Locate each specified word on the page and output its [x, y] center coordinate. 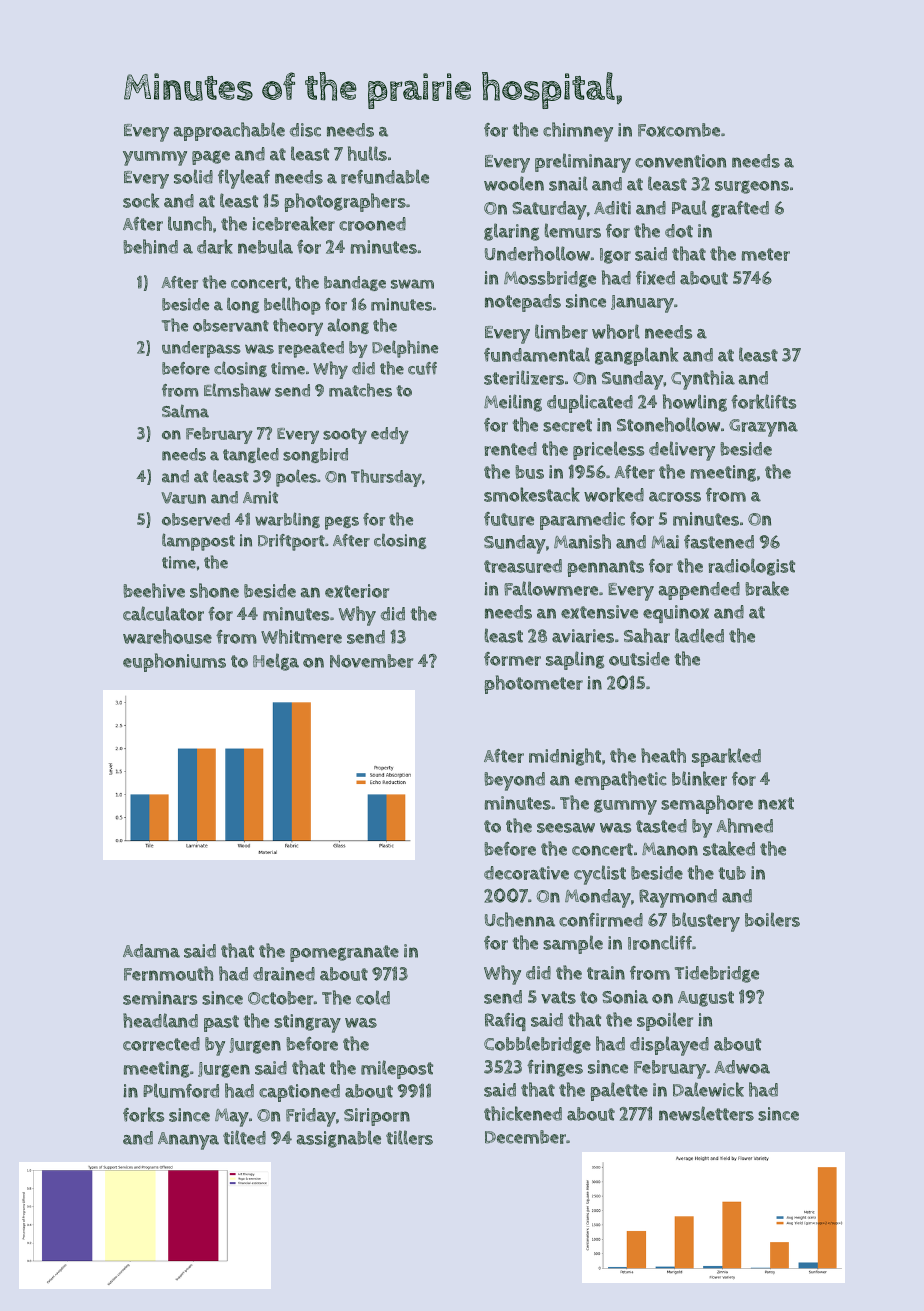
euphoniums [174, 662]
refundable [385, 176]
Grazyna [763, 428]
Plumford [181, 1090]
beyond [514, 781]
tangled [251, 455]
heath [663, 755]
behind [150, 246]
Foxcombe [679, 130]
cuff [422, 368]
